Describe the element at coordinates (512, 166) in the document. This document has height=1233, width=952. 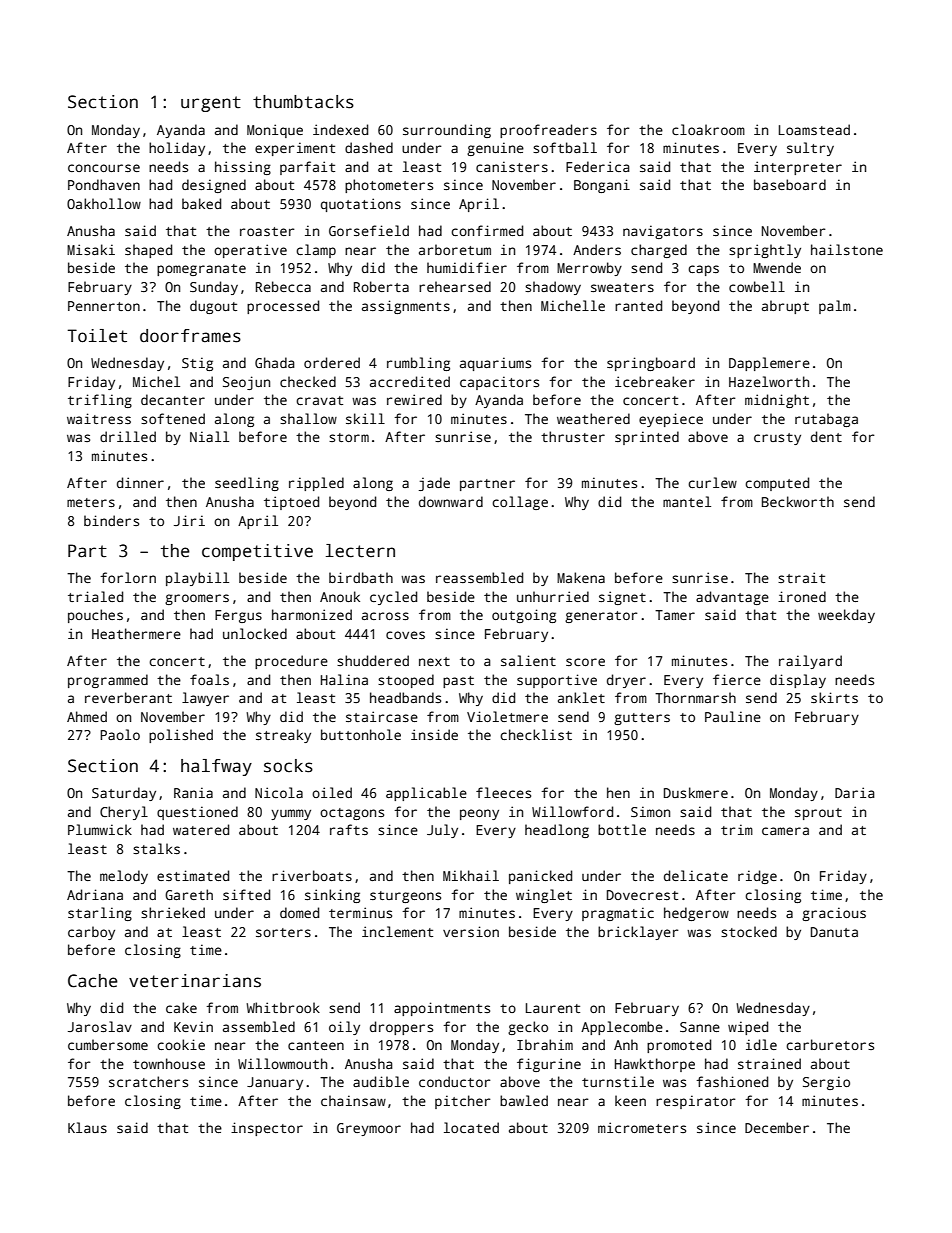
I see `canisters` at that location.
